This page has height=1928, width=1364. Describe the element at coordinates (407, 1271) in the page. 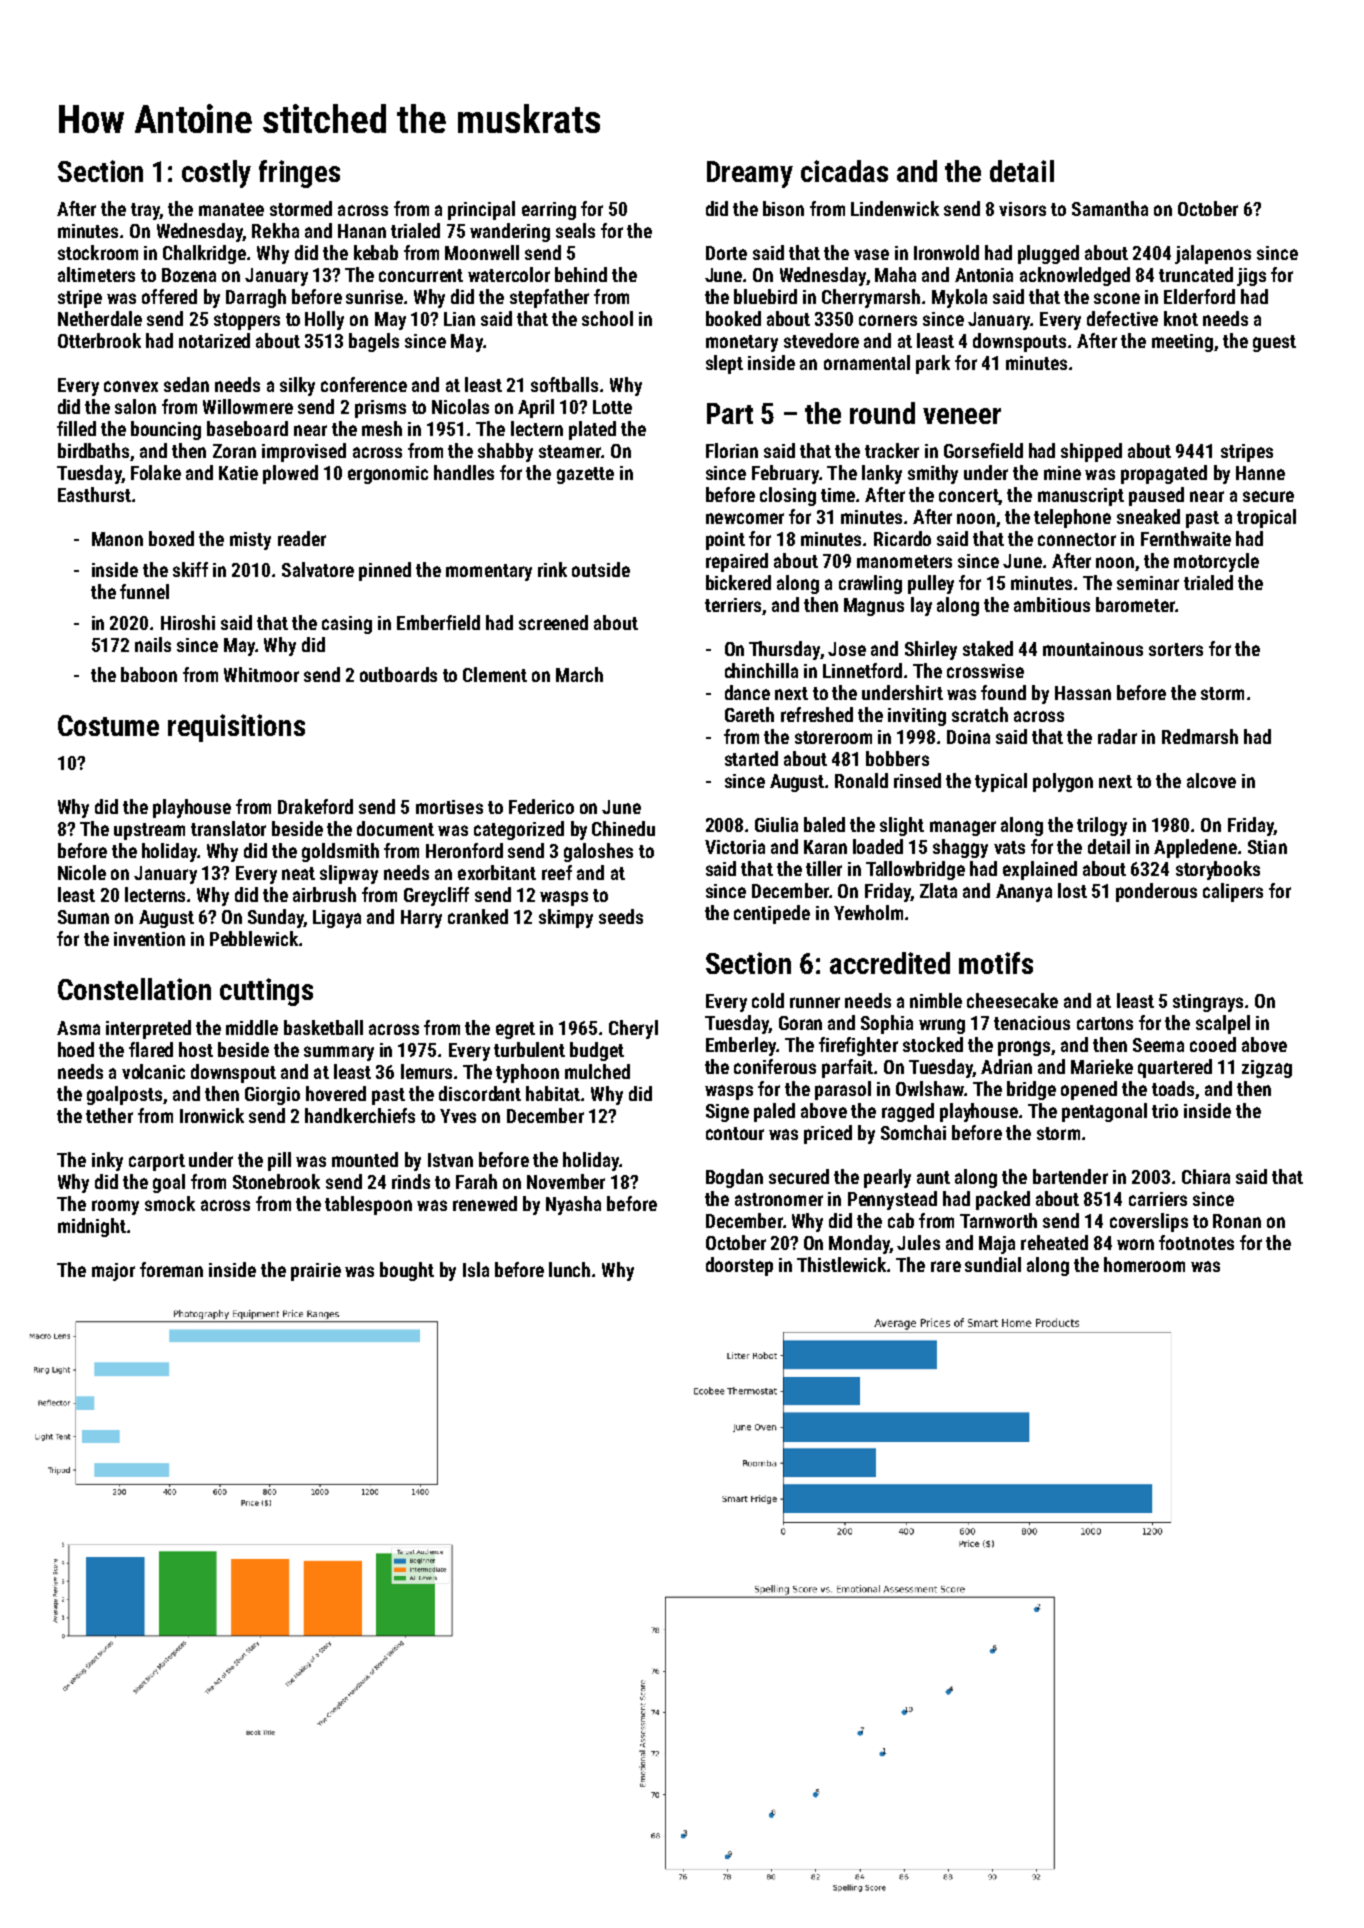

I see `bought` at that location.
